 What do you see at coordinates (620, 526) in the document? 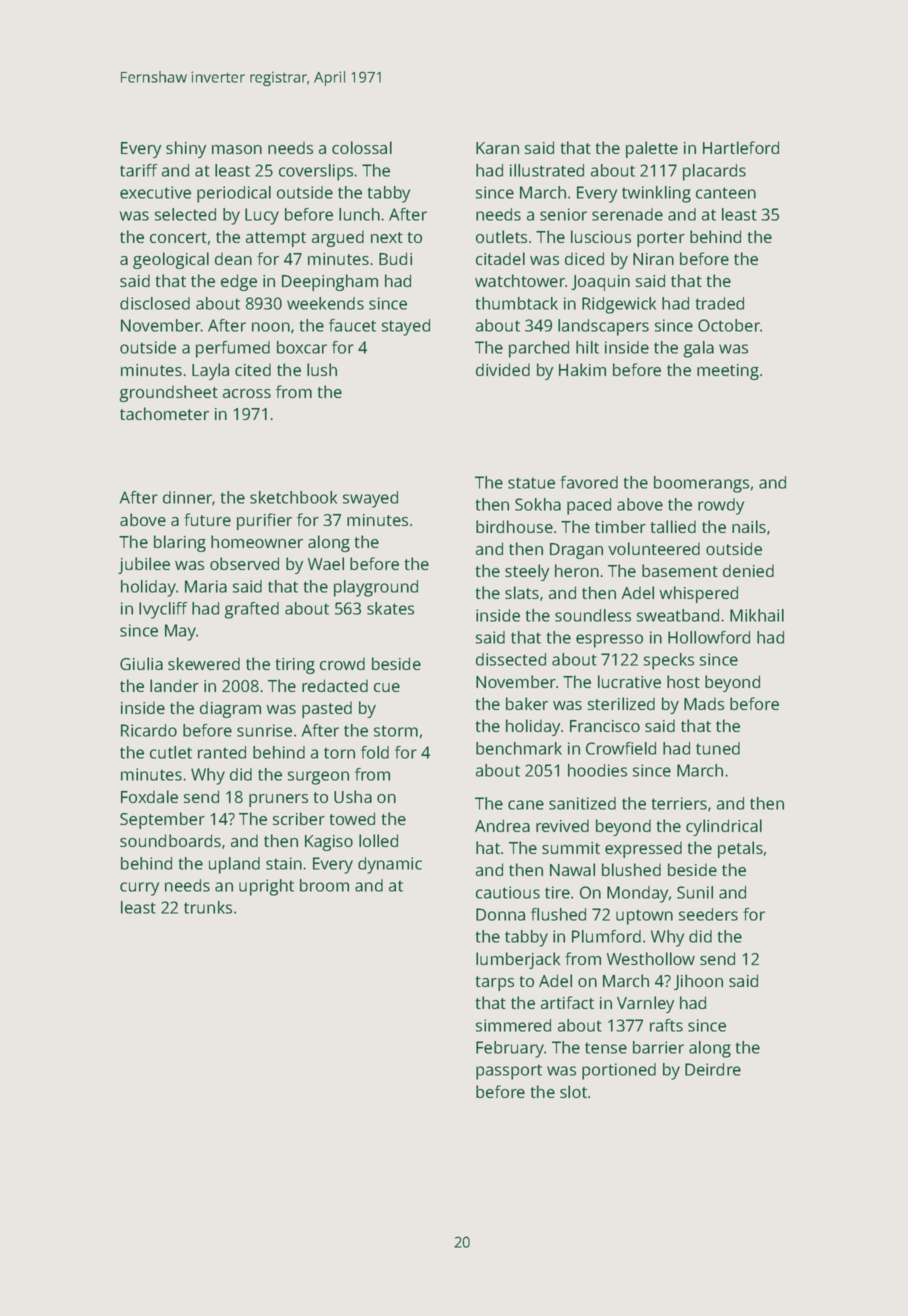
I see `timber` at bounding box center [620, 526].
